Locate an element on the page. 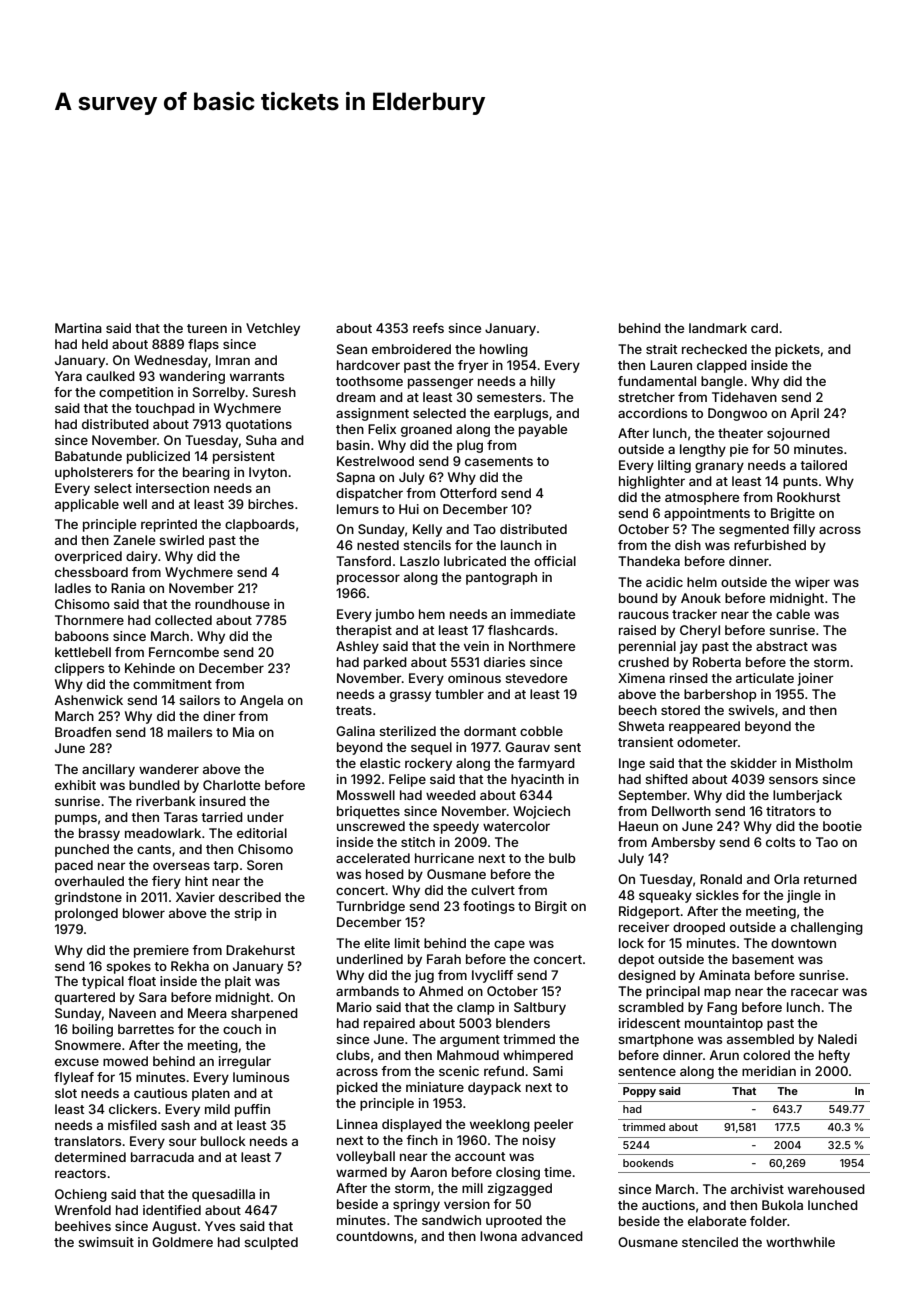 The width and height of the page is (924, 1308). tureen is located at coordinates (207, 328).
